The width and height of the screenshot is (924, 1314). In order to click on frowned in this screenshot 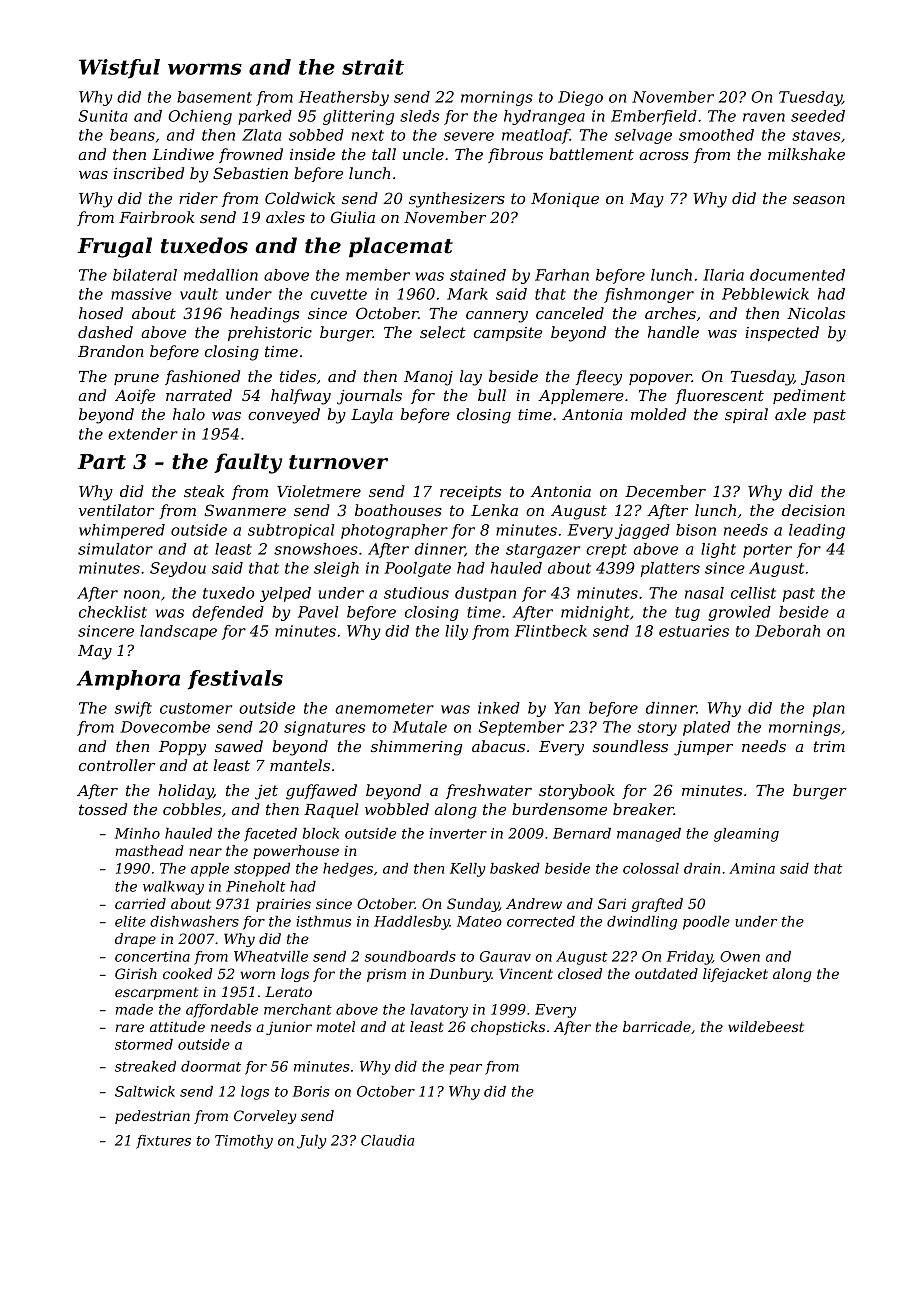, I will do `click(251, 155)`.
